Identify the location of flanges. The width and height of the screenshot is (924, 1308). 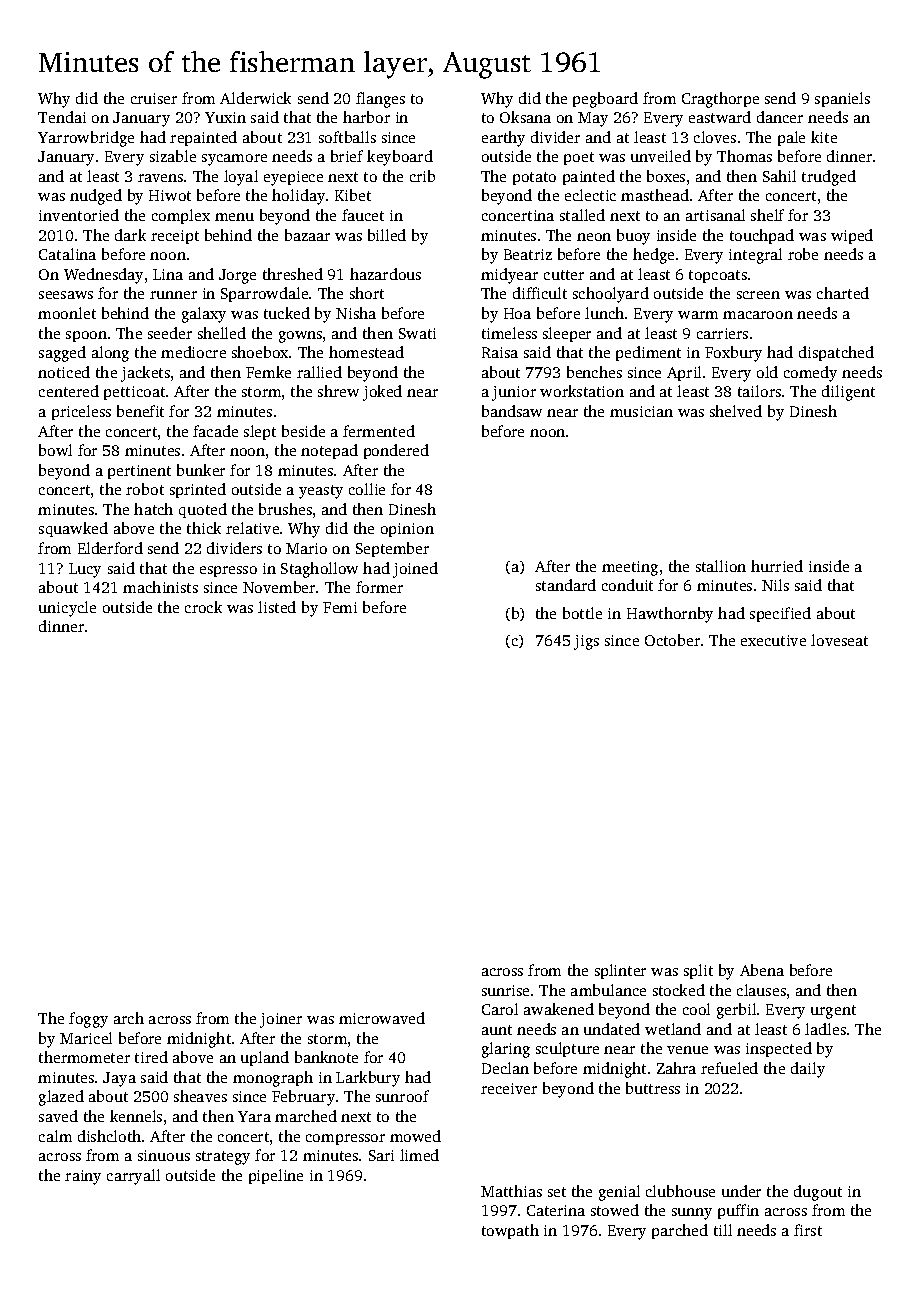
(380, 100).
